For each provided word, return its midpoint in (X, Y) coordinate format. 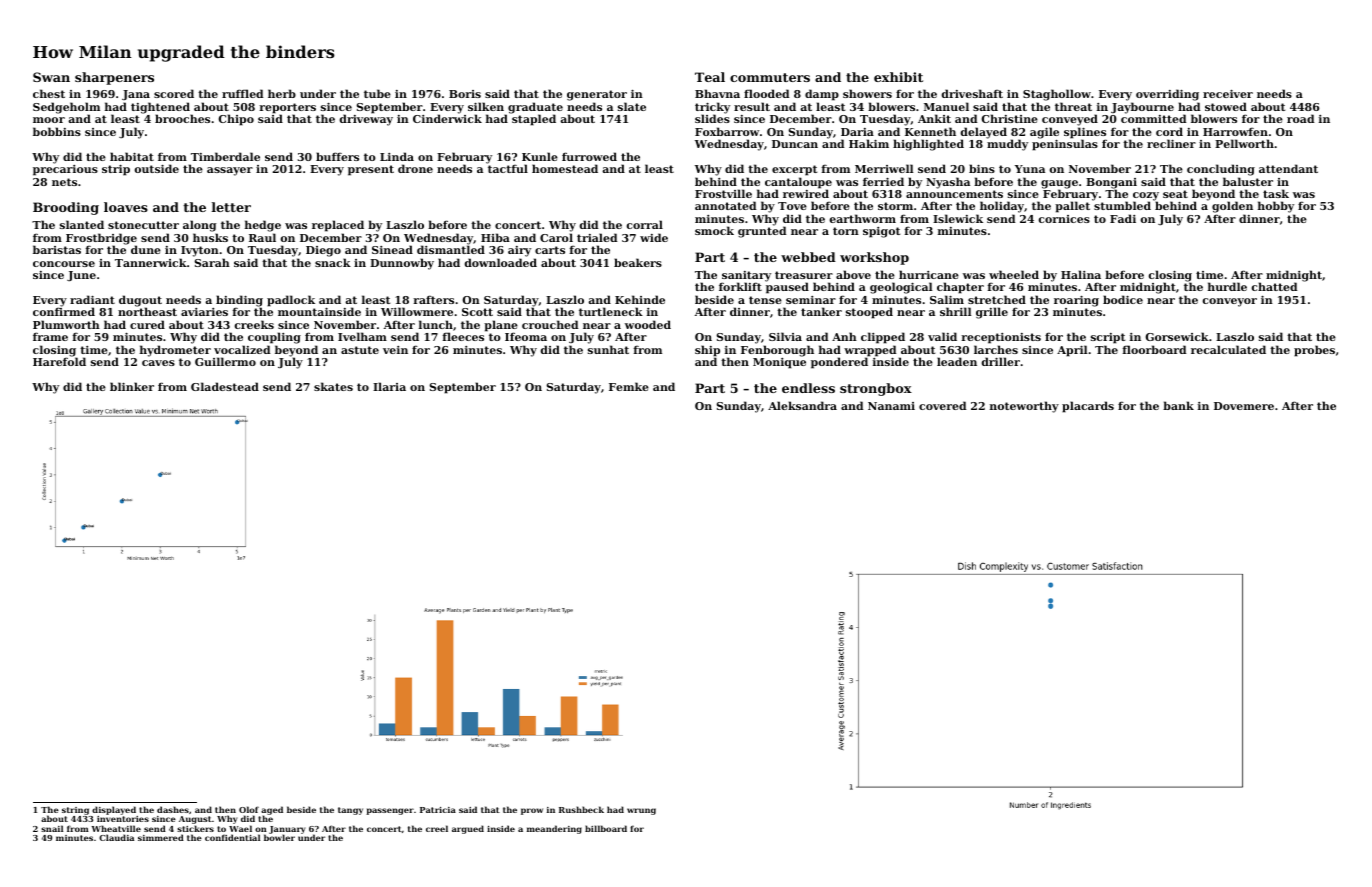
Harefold (59, 361)
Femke (629, 386)
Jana (136, 95)
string (75, 811)
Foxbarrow (727, 131)
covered (943, 405)
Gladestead (225, 386)
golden (1232, 207)
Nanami (891, 406)
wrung (641, 811)
